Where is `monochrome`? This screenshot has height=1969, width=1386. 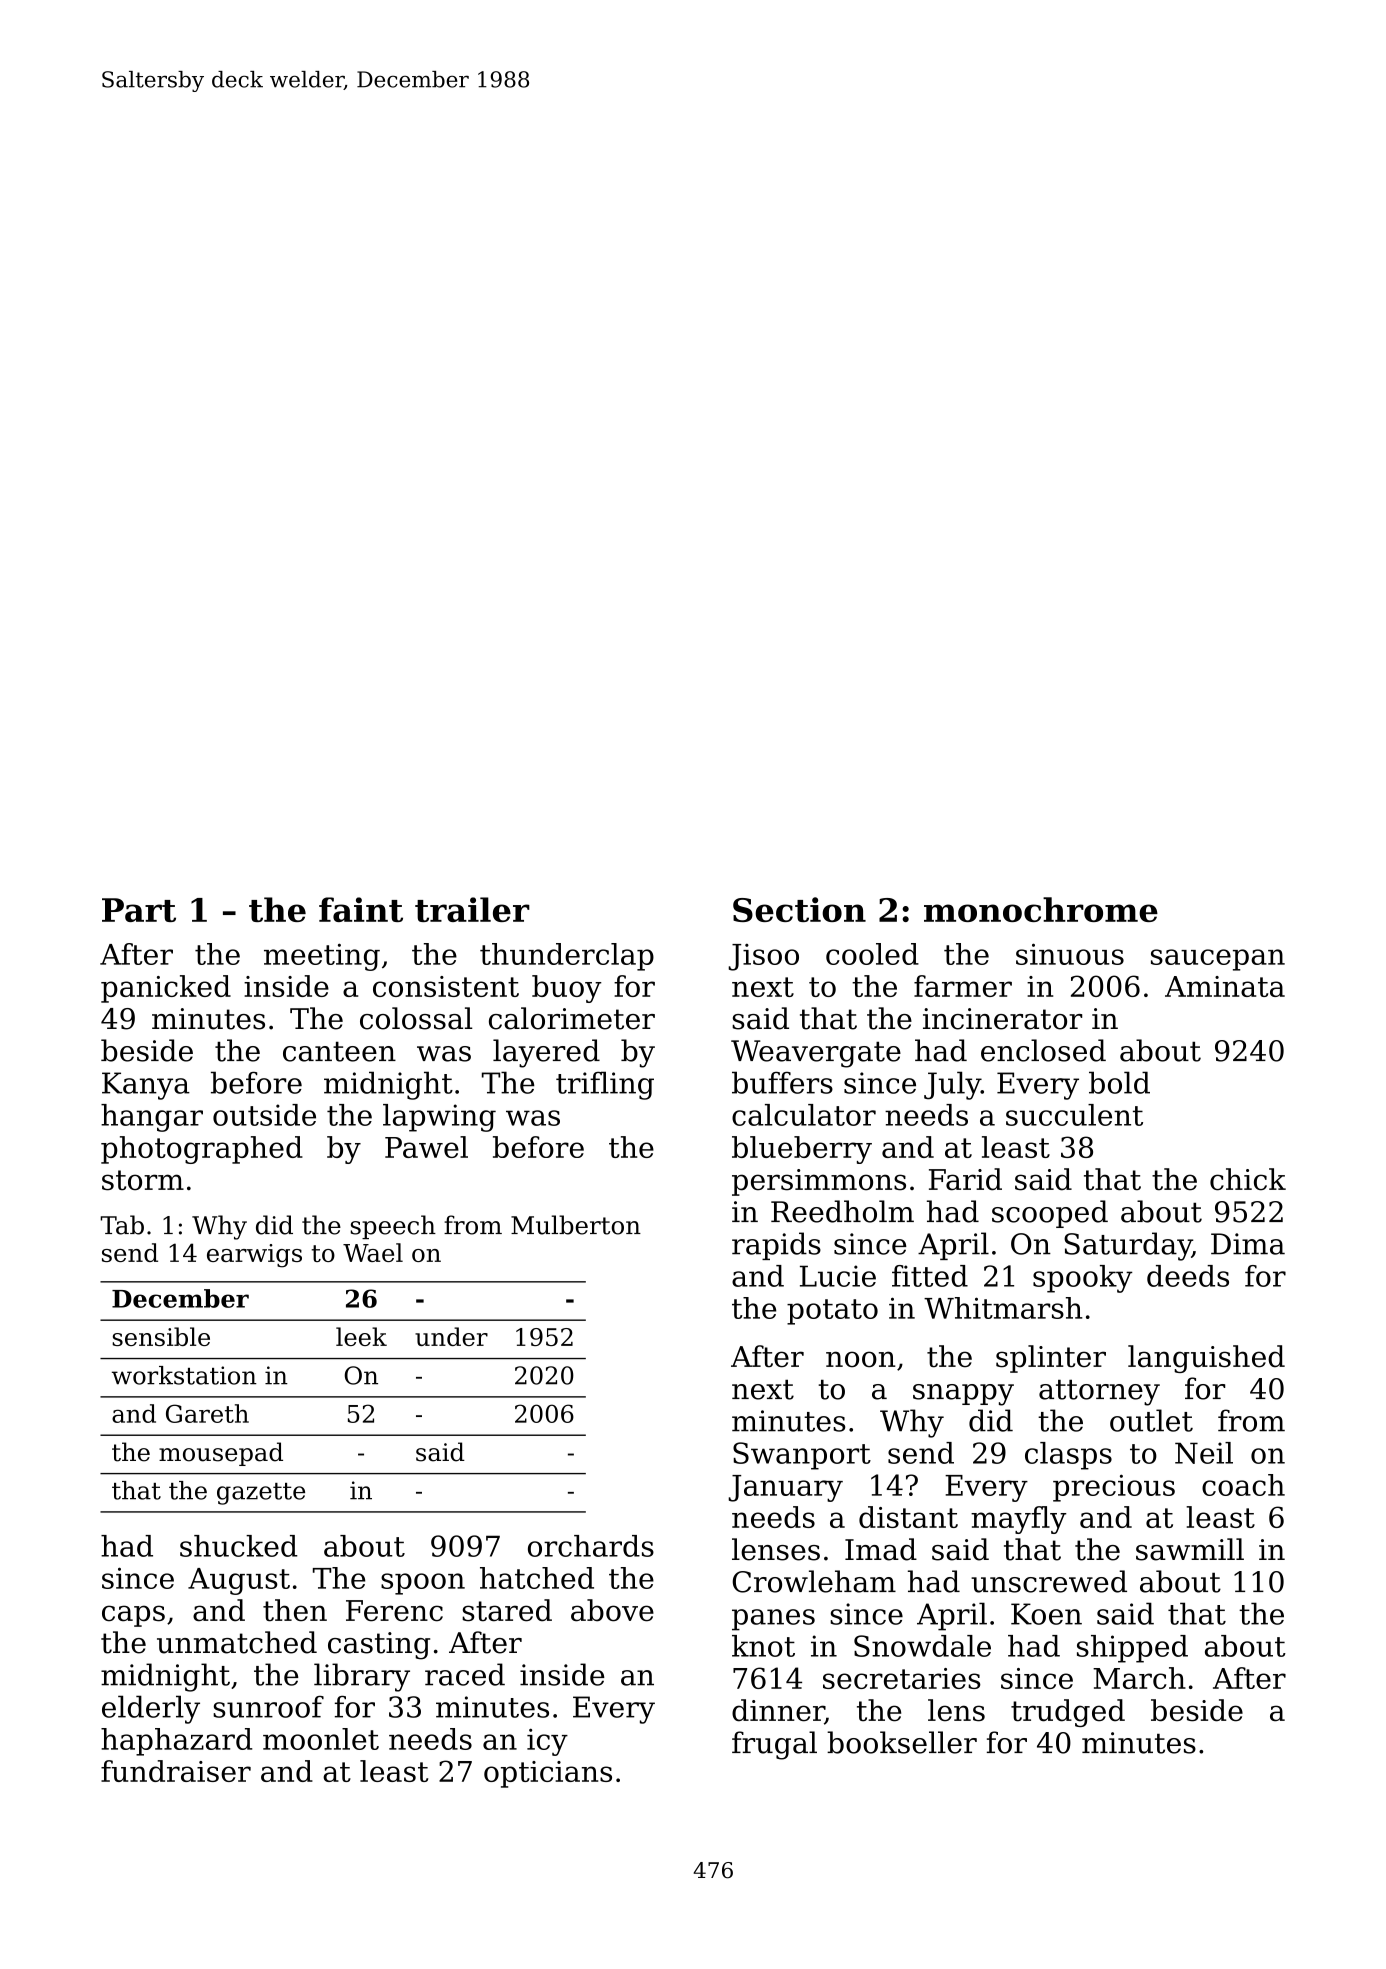 monochrome is located at coordinates (1041, 909).
